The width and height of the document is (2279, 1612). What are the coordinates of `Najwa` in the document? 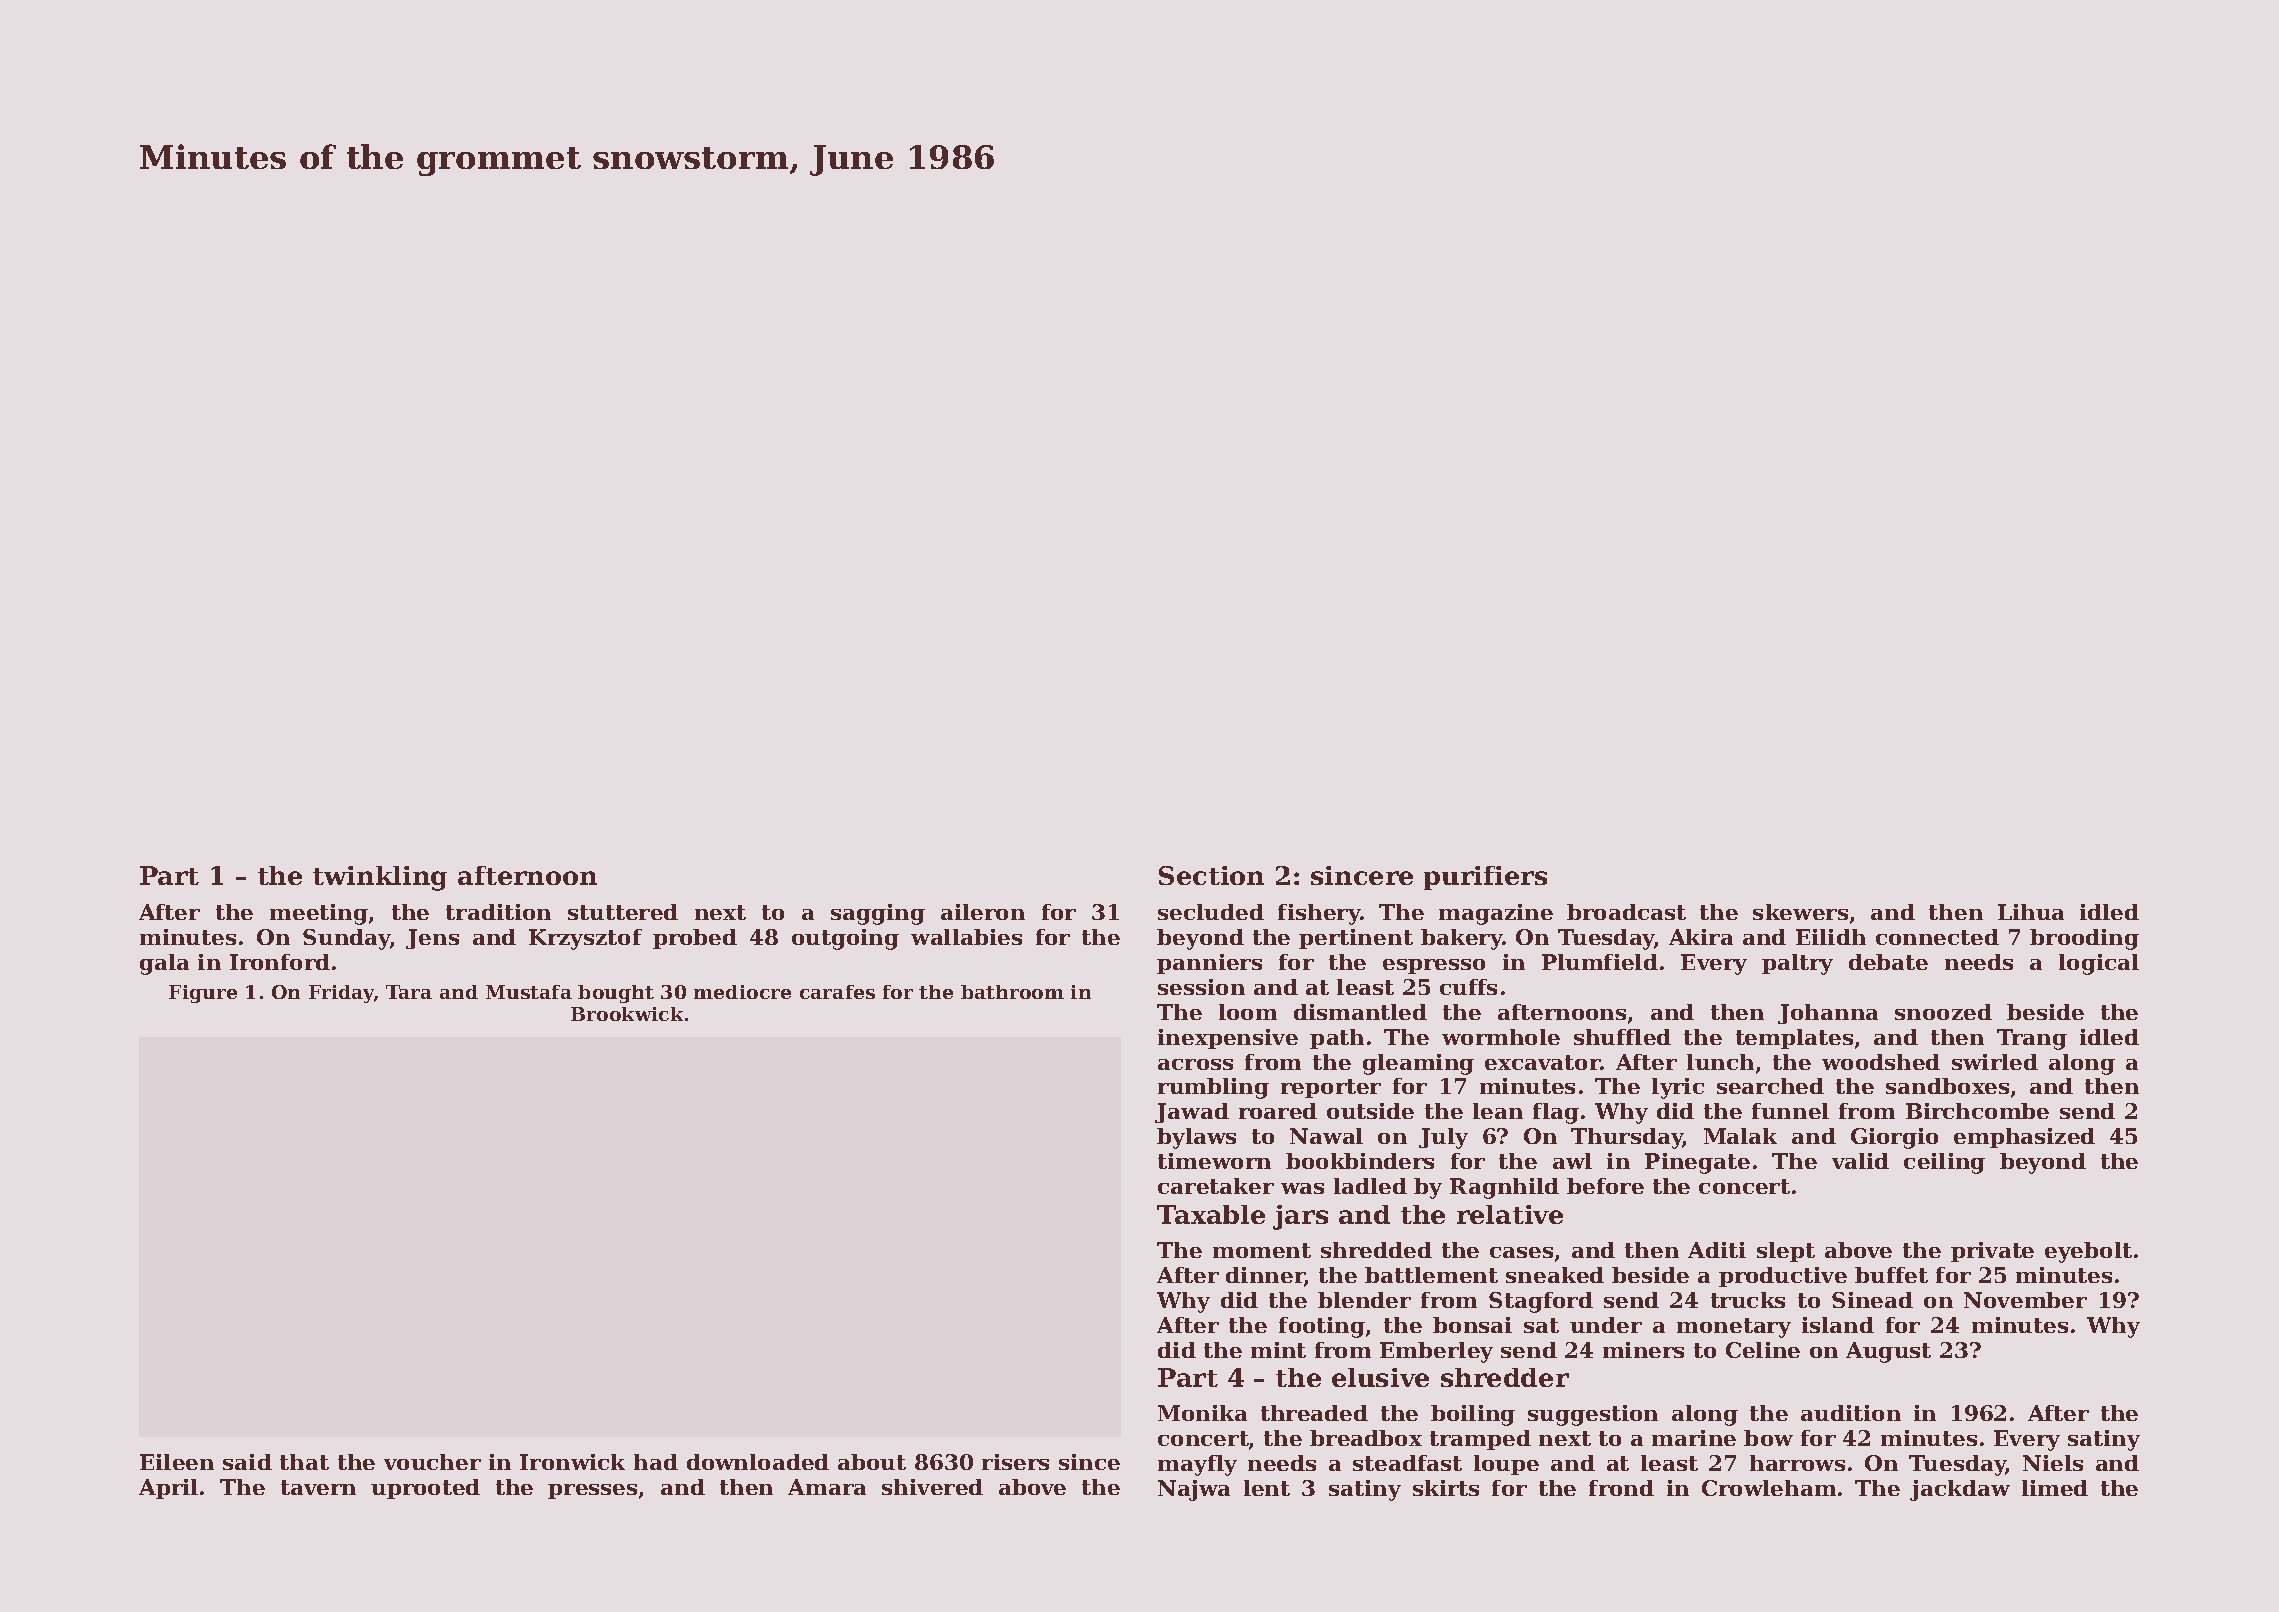 It's located at (1194, 1490).
